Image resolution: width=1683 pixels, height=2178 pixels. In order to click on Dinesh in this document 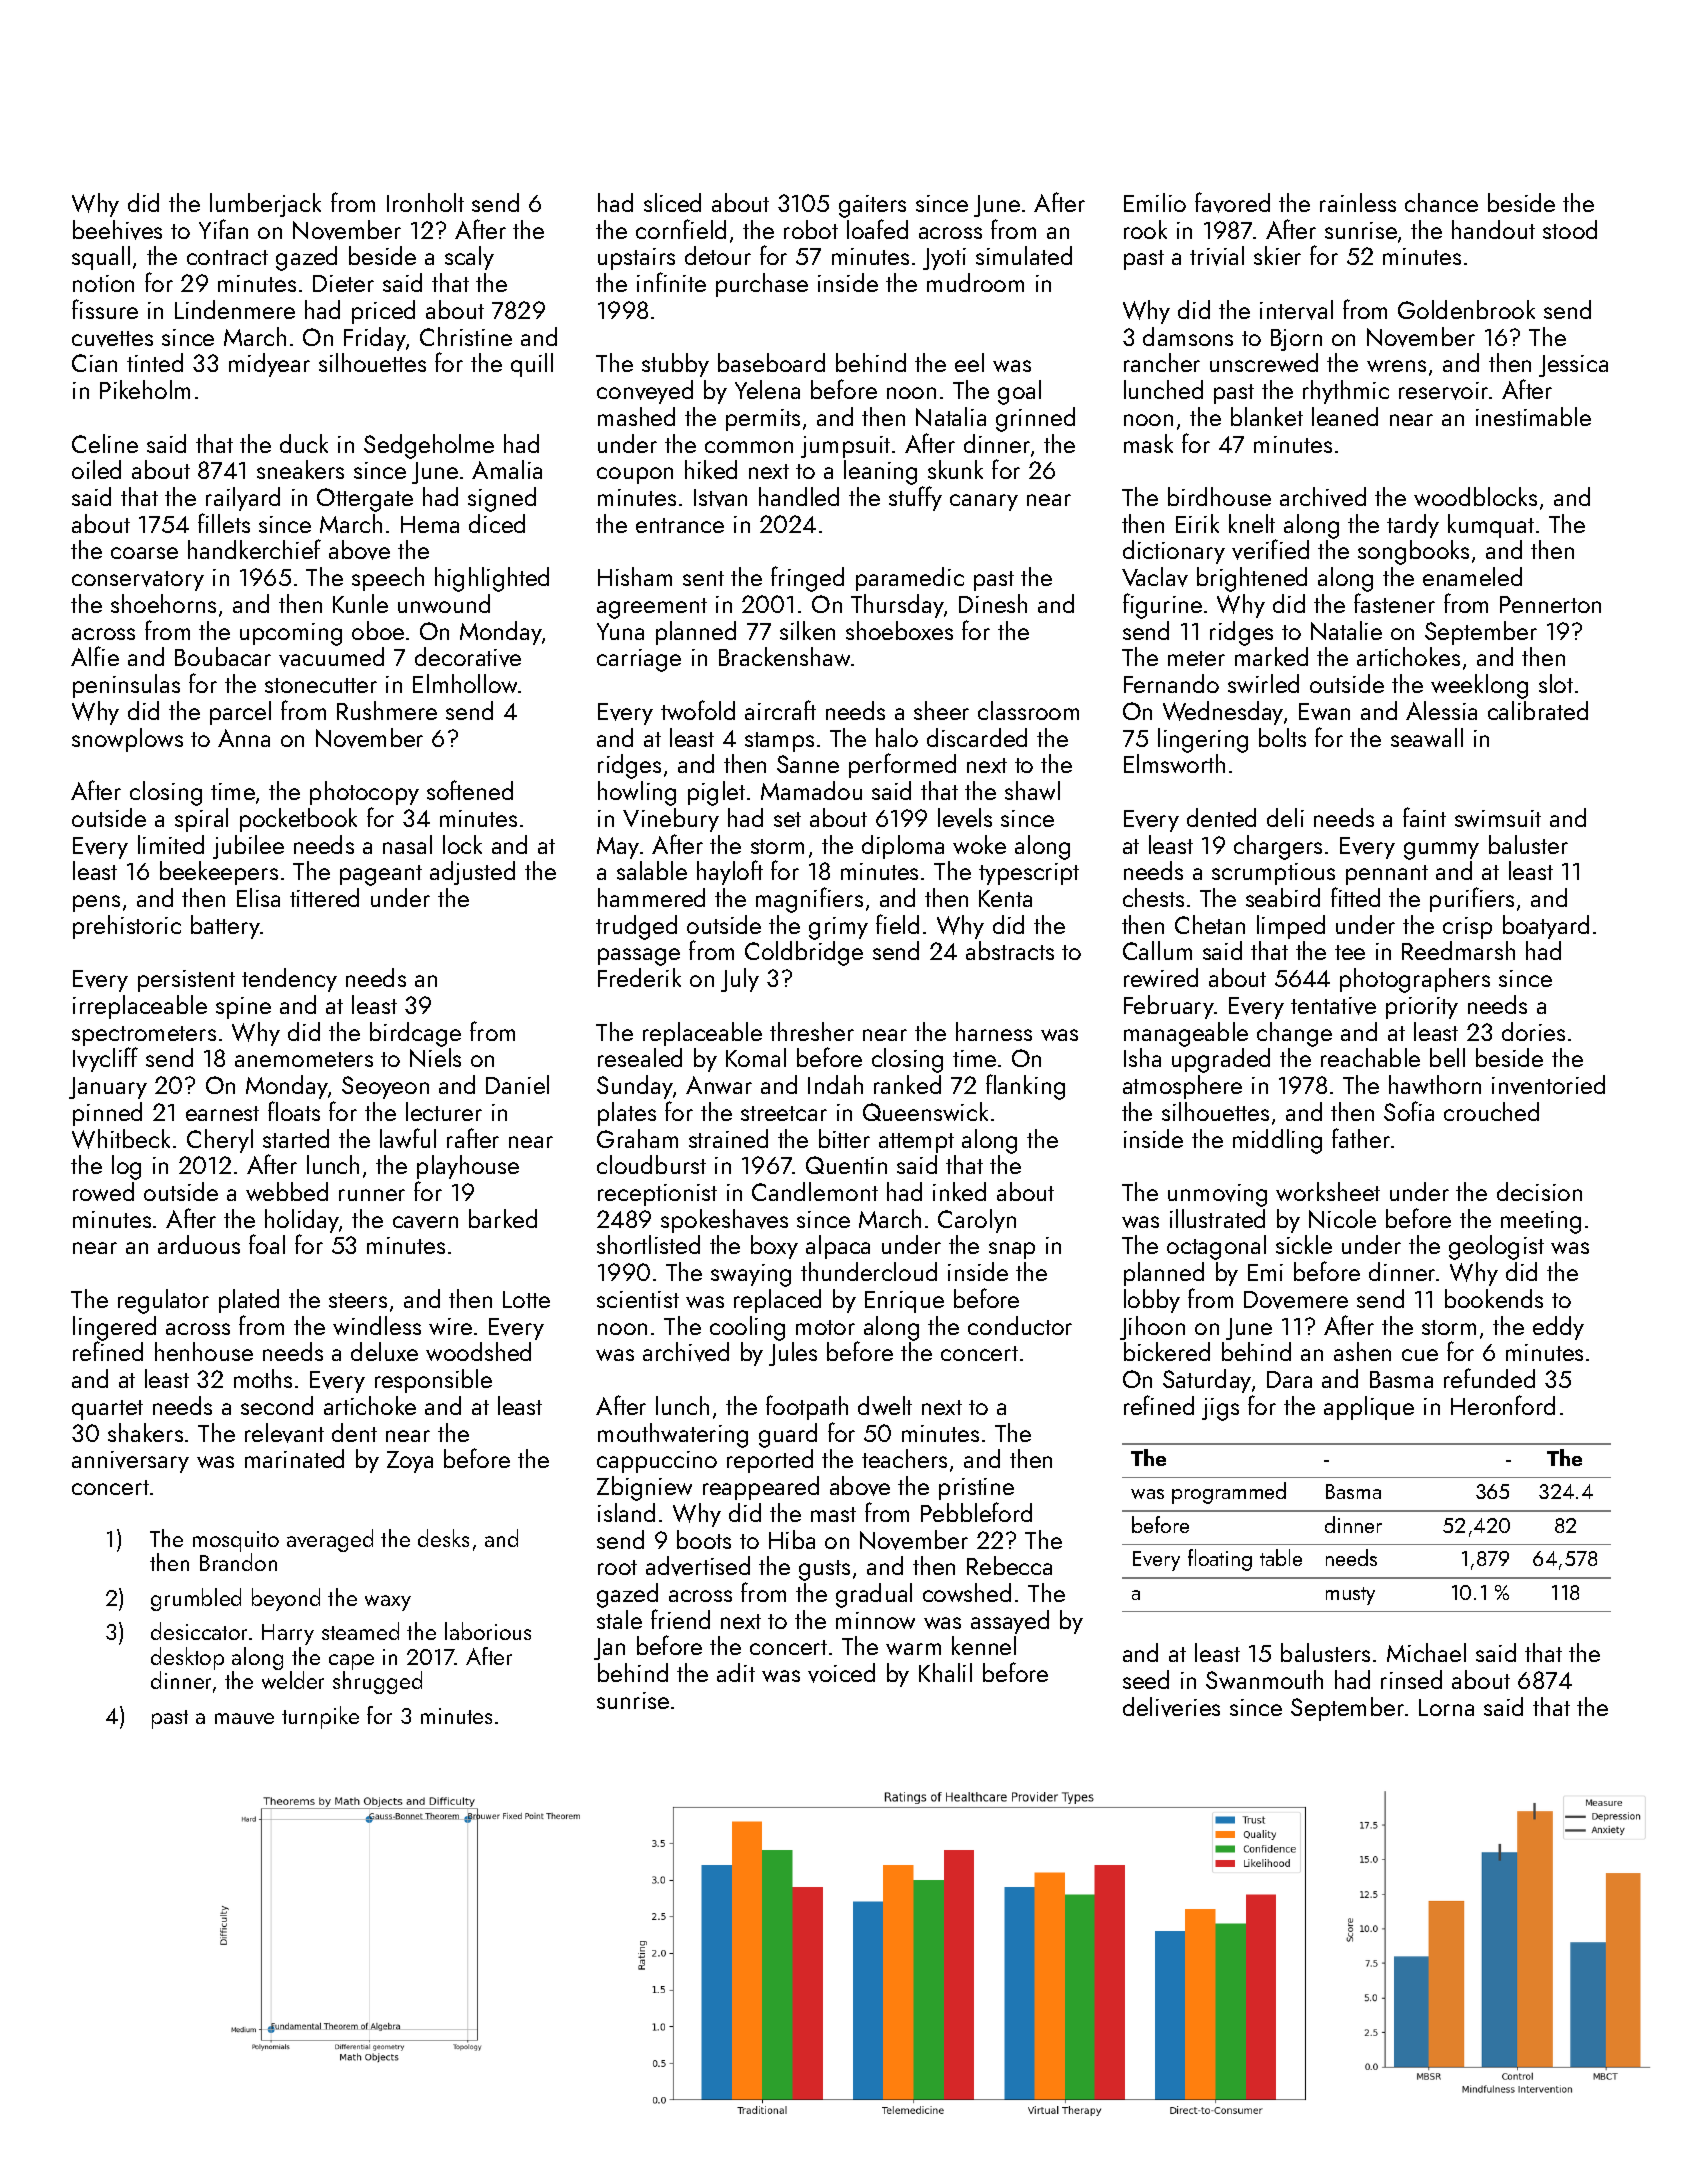, I will do `click(993, 603)`.
